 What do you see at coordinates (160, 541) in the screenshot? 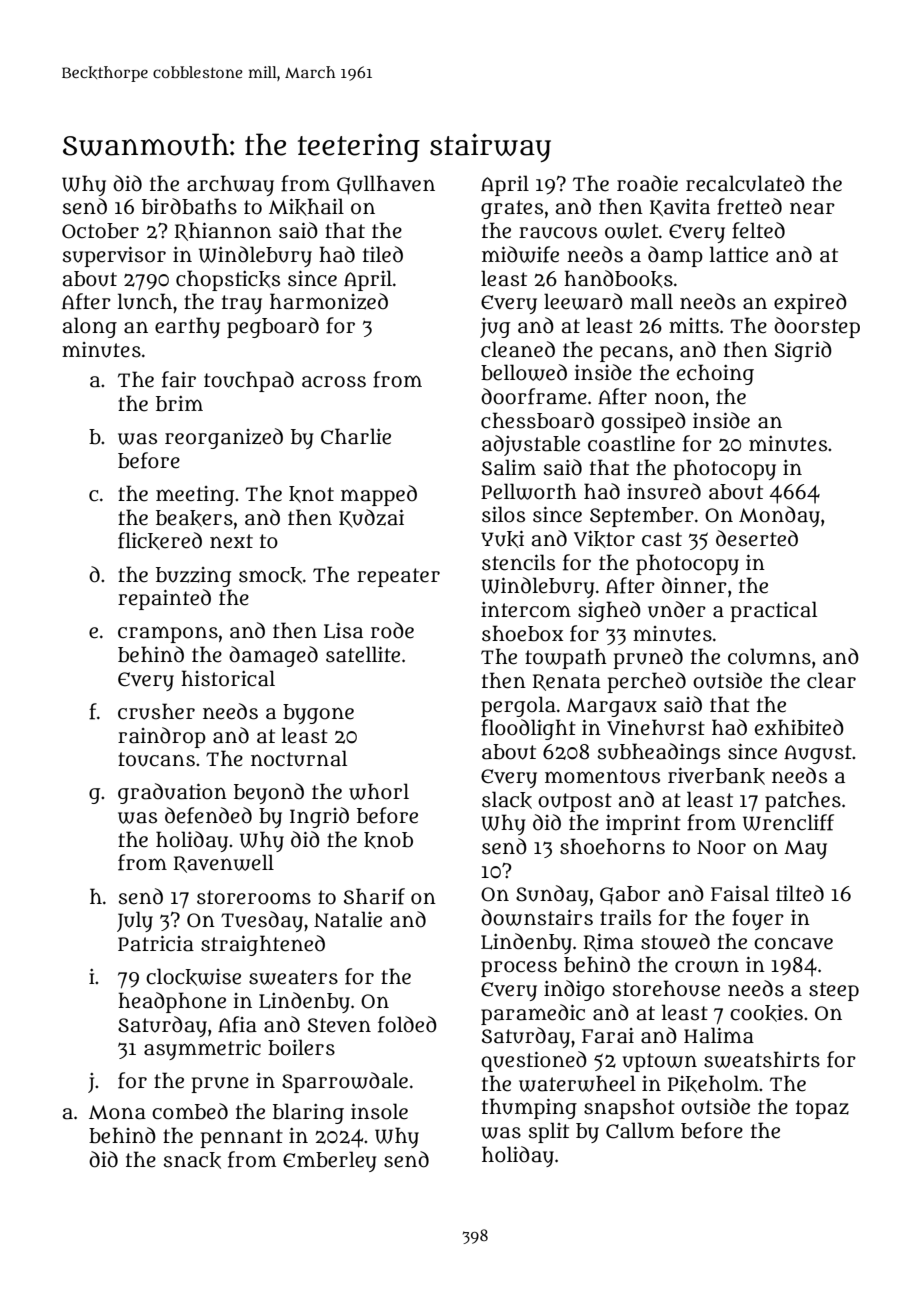
I see `flickered` at bounding box center [160, 541].
